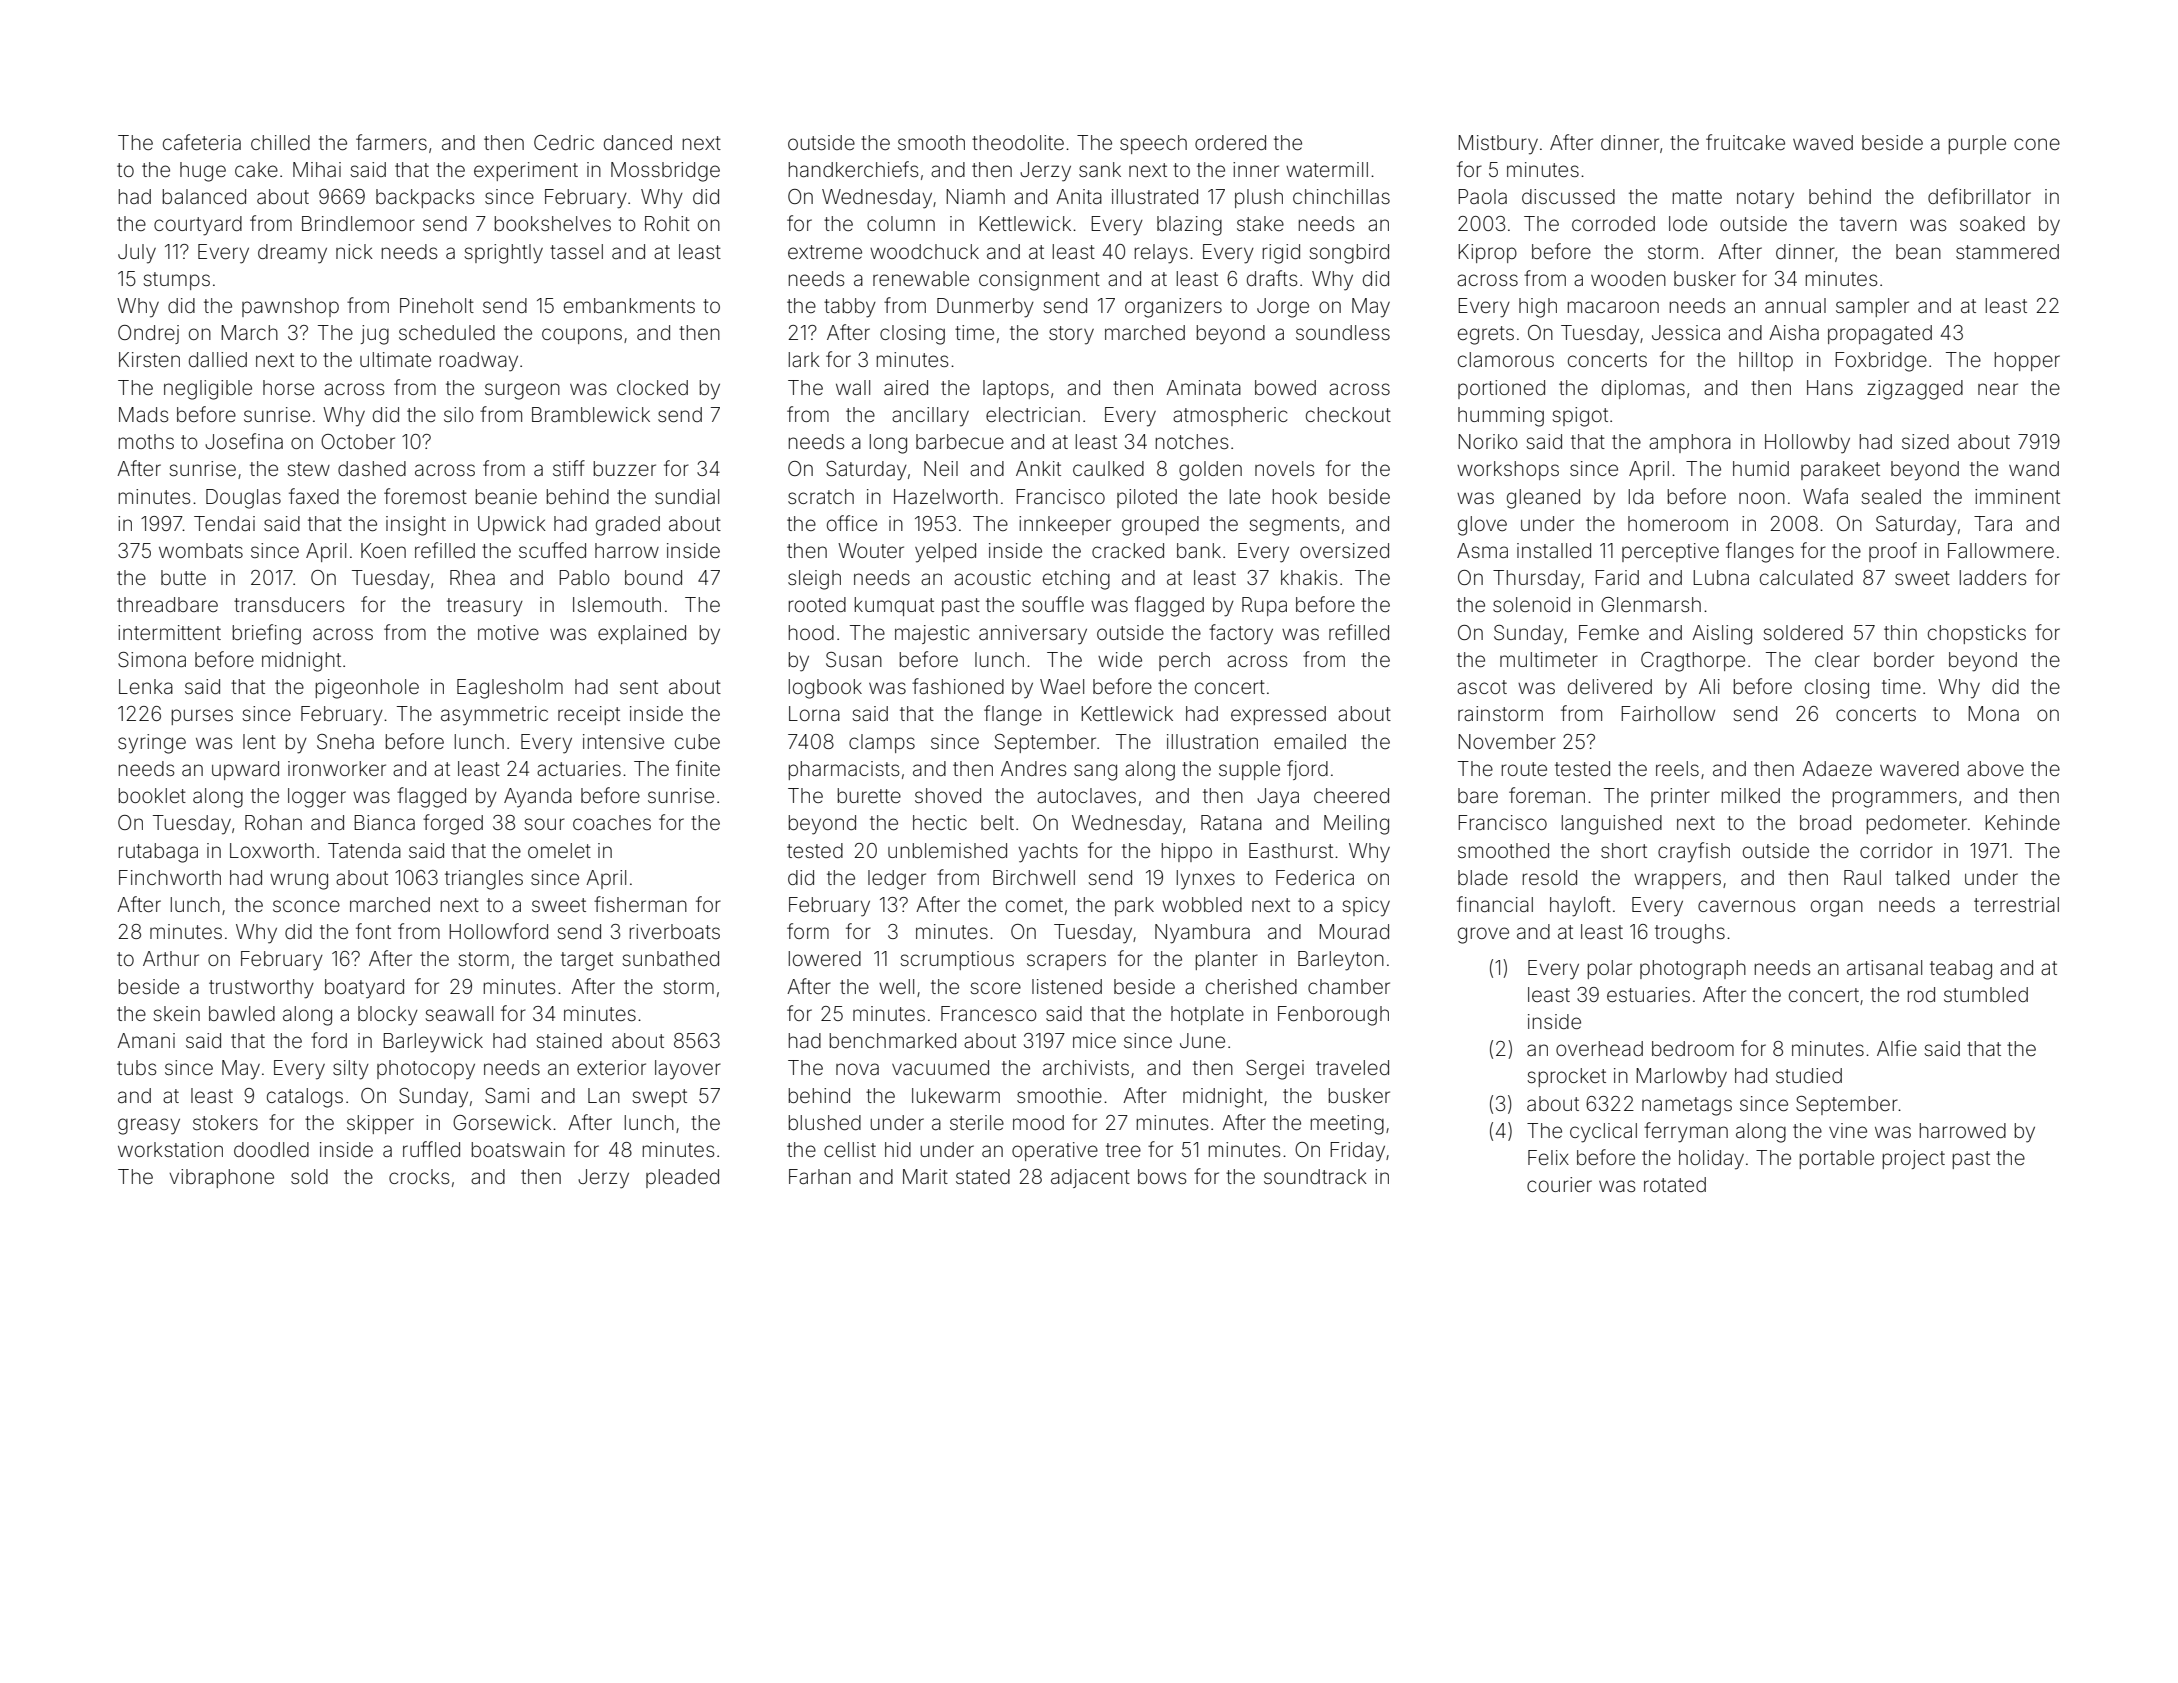  I want to click on languished, so click(1612, 825).
